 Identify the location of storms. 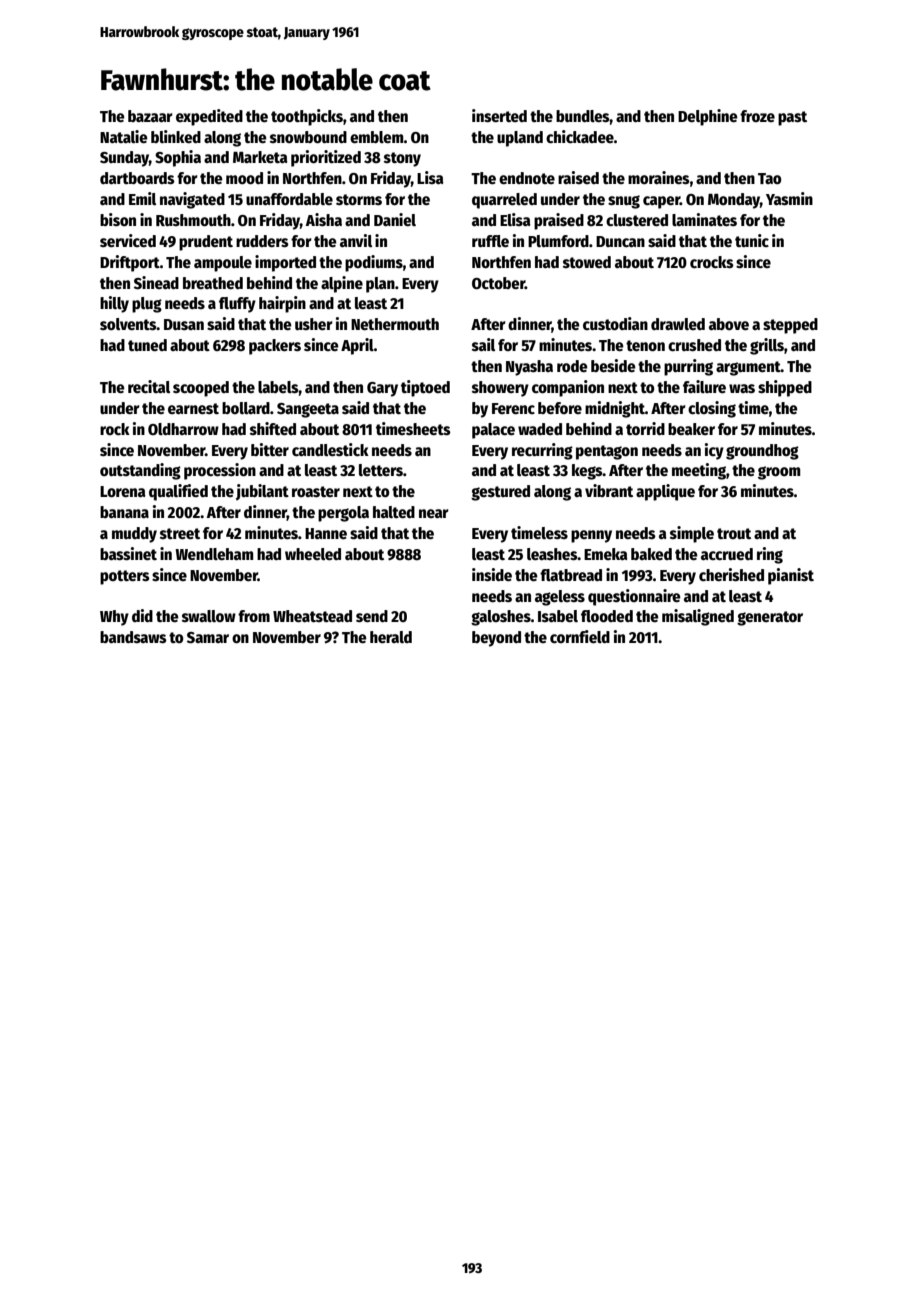
(359, 199).
